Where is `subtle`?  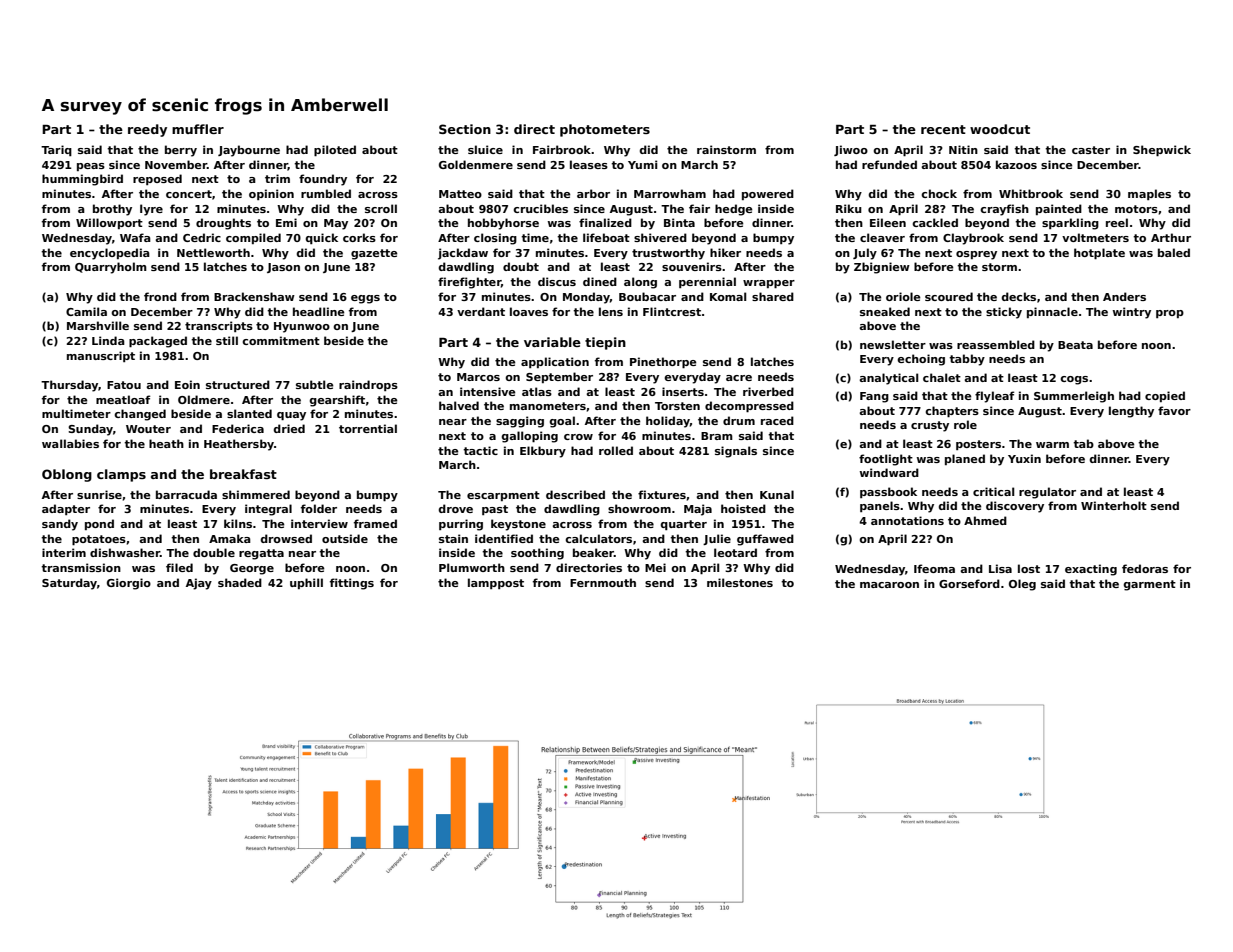
subtle is located at coordinates (315, 384).
